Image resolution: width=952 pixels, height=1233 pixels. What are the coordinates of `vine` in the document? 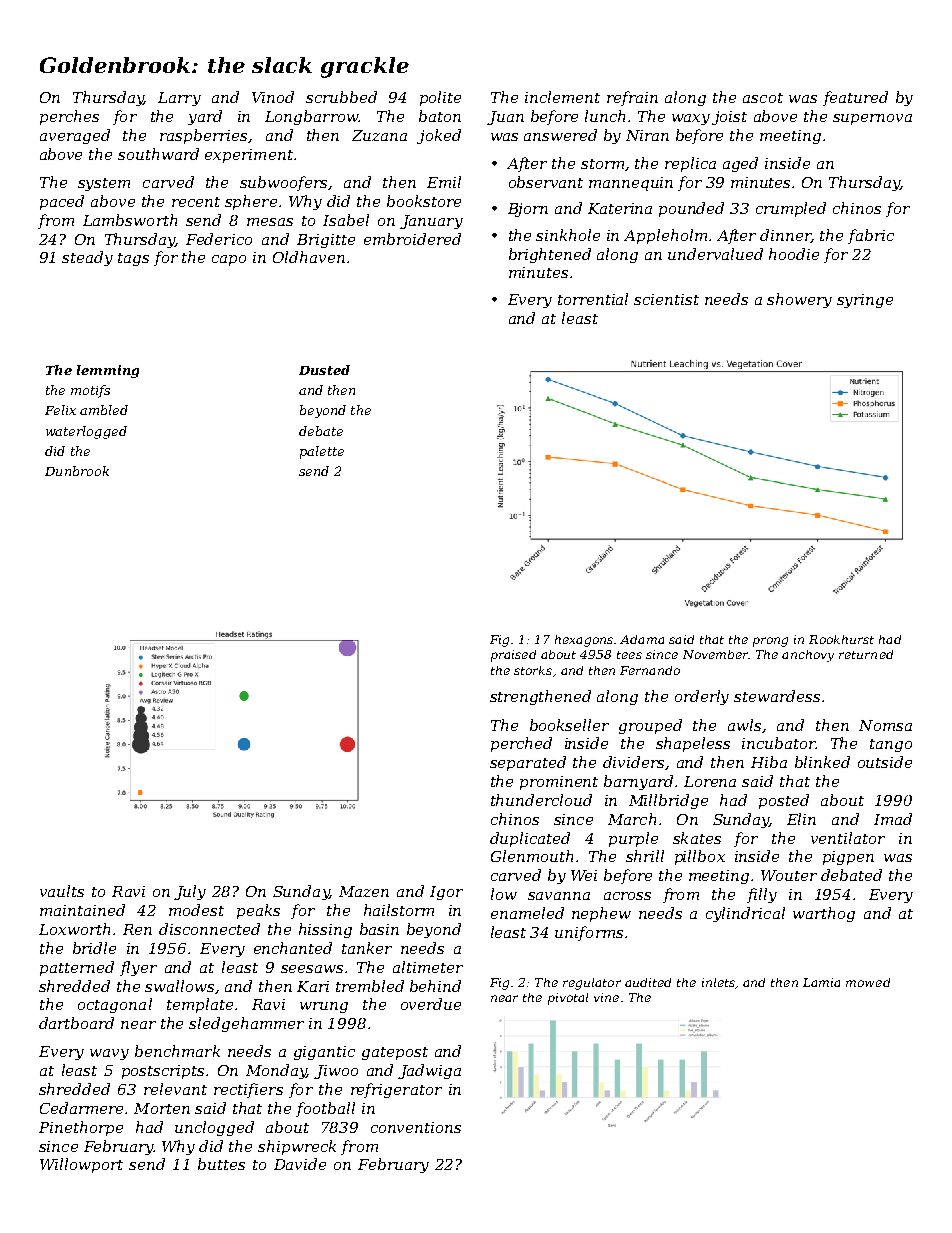 It's located at (606, 997).
